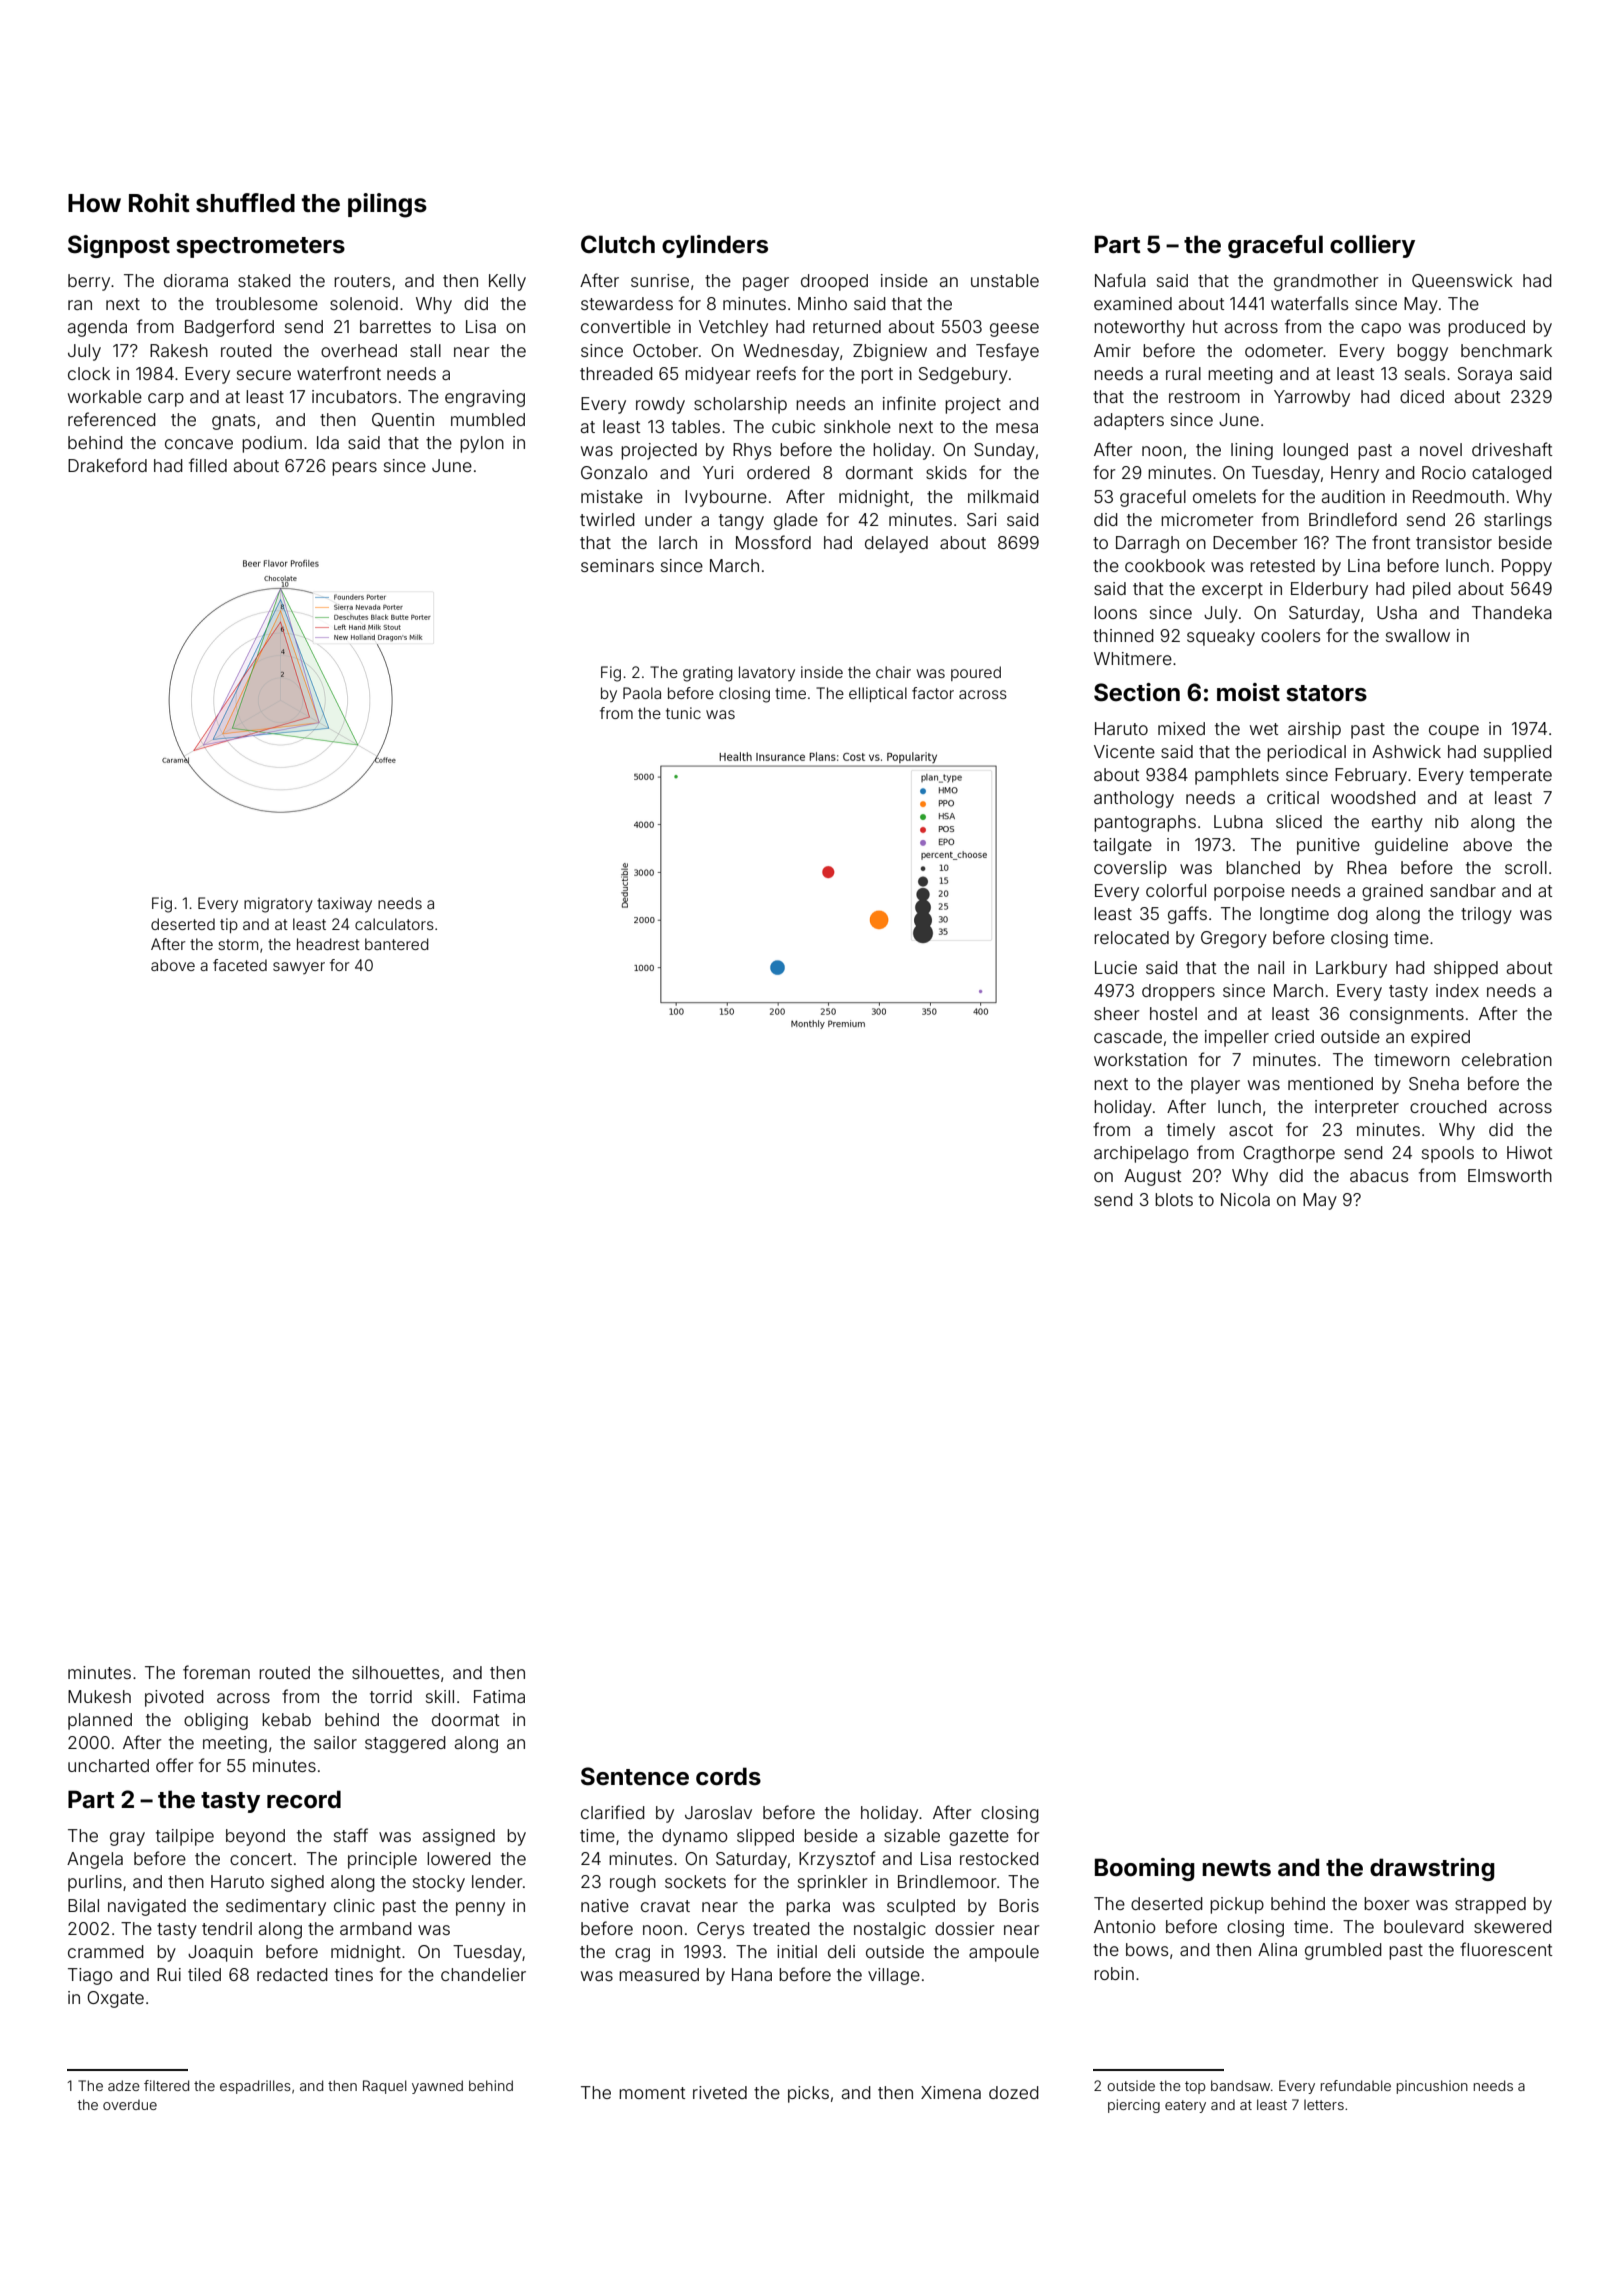  I want to click on Queenswick, so click(1462, 281).
